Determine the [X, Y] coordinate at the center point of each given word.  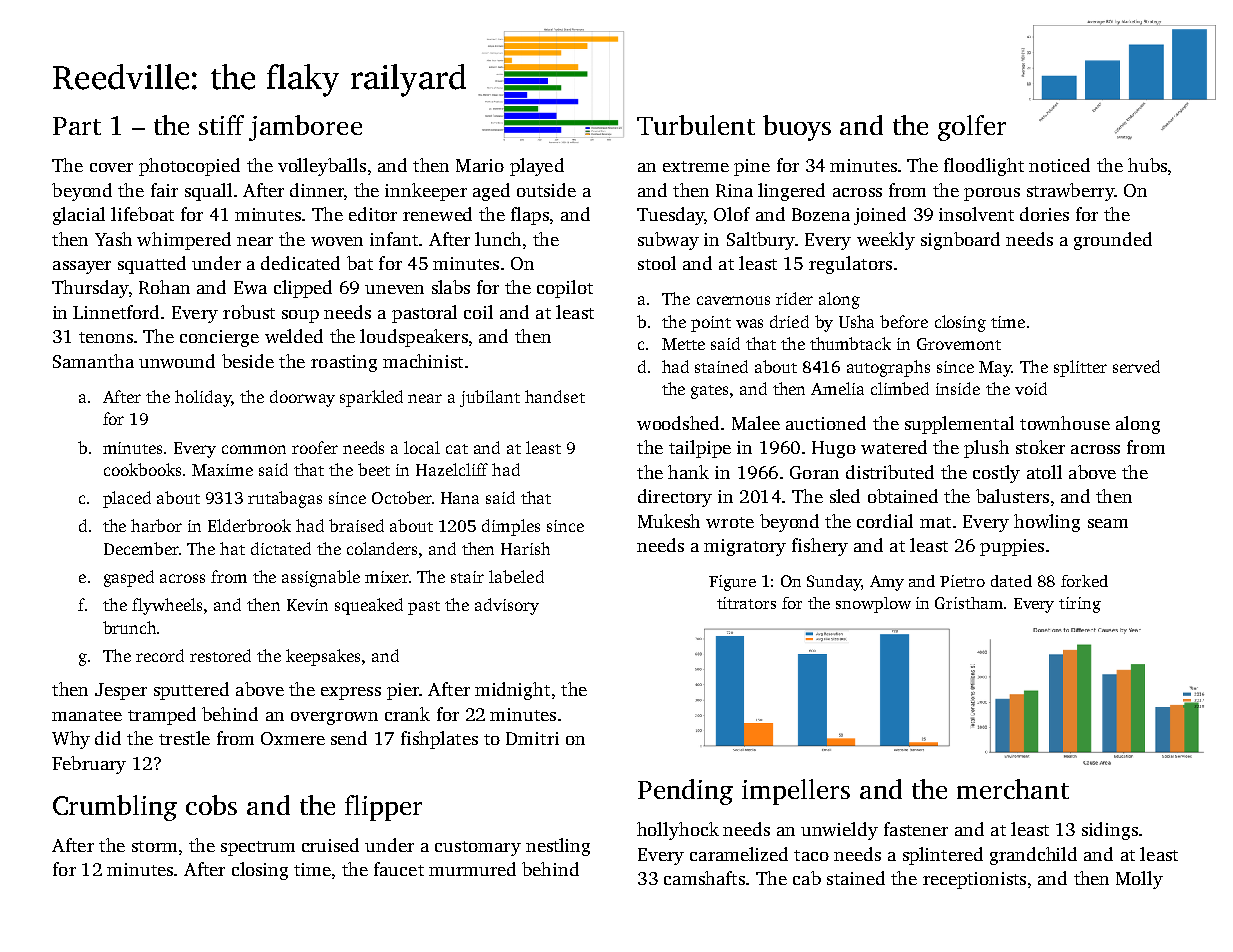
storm [154, 846]
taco [811, 855]
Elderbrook [249, 525]
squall [208, 192]
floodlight [984, 167]
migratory [745, 547]
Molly [1139, 880]
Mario [480, 165]
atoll [1044, 472]
